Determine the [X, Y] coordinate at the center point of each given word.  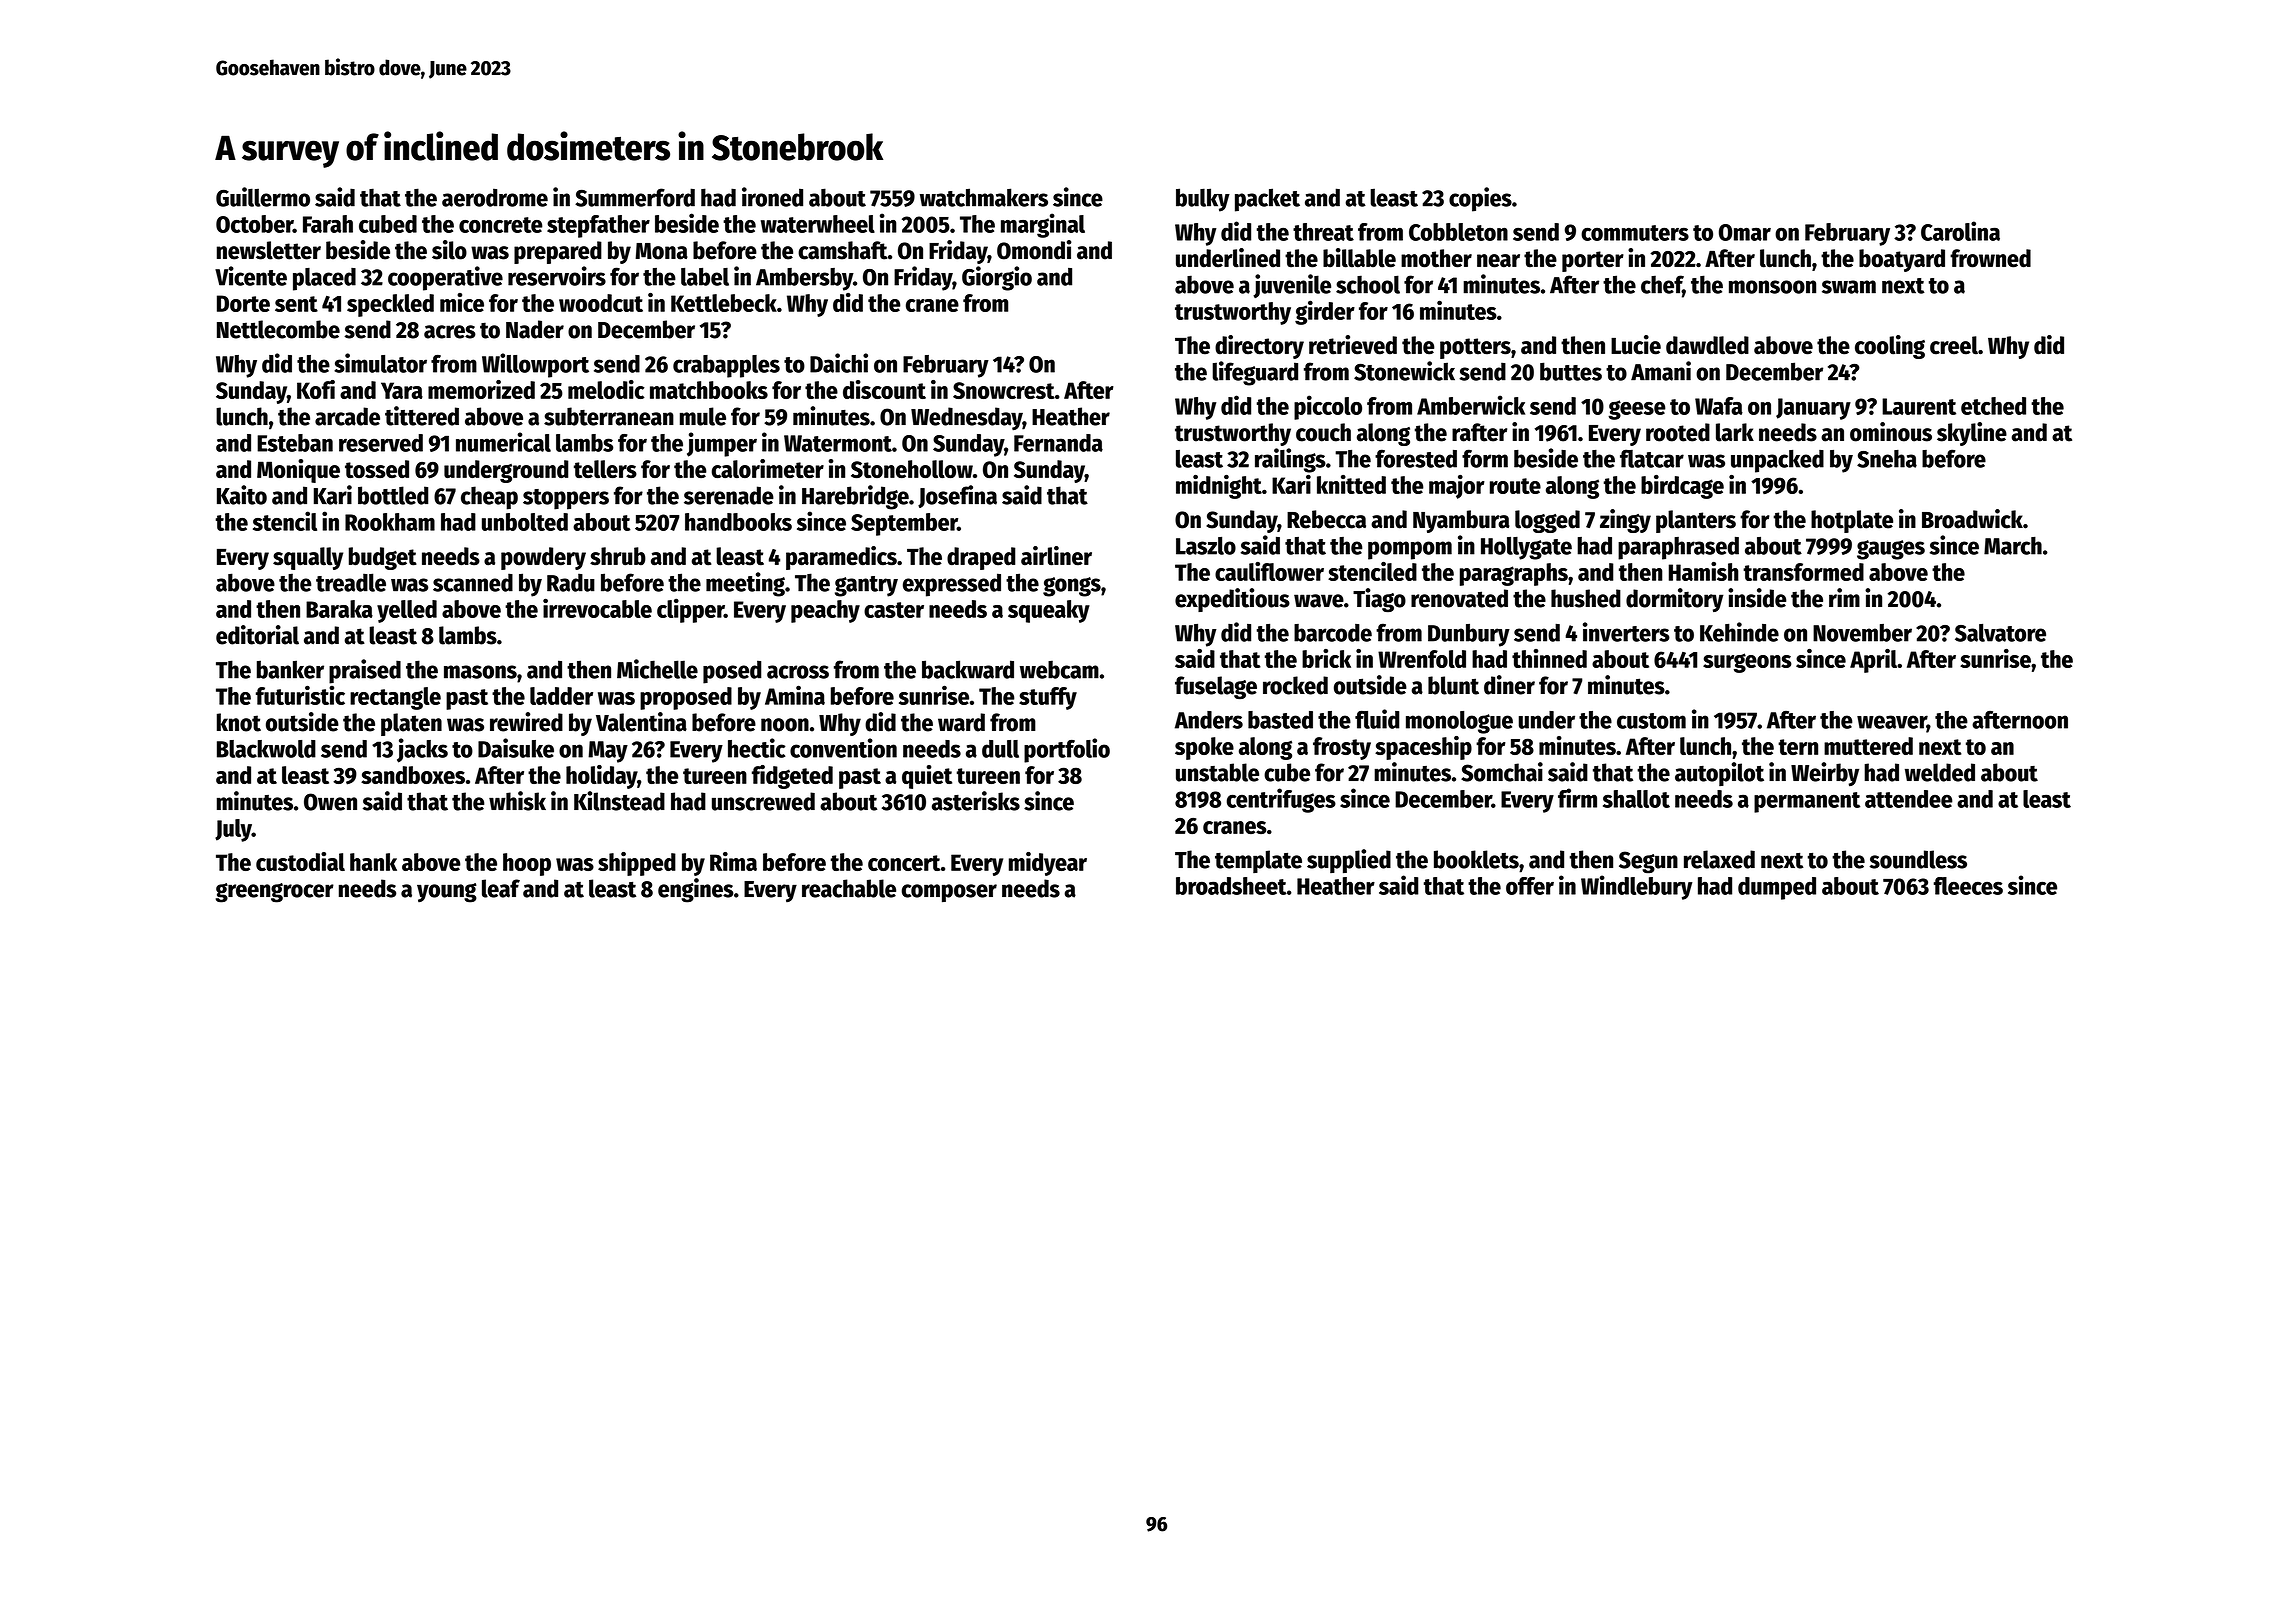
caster [894, 610]
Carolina [1960, 231]
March [2013, 546]
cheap [489, 498]
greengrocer [275, 893]
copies [1480, 199]
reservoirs [557, 276]
